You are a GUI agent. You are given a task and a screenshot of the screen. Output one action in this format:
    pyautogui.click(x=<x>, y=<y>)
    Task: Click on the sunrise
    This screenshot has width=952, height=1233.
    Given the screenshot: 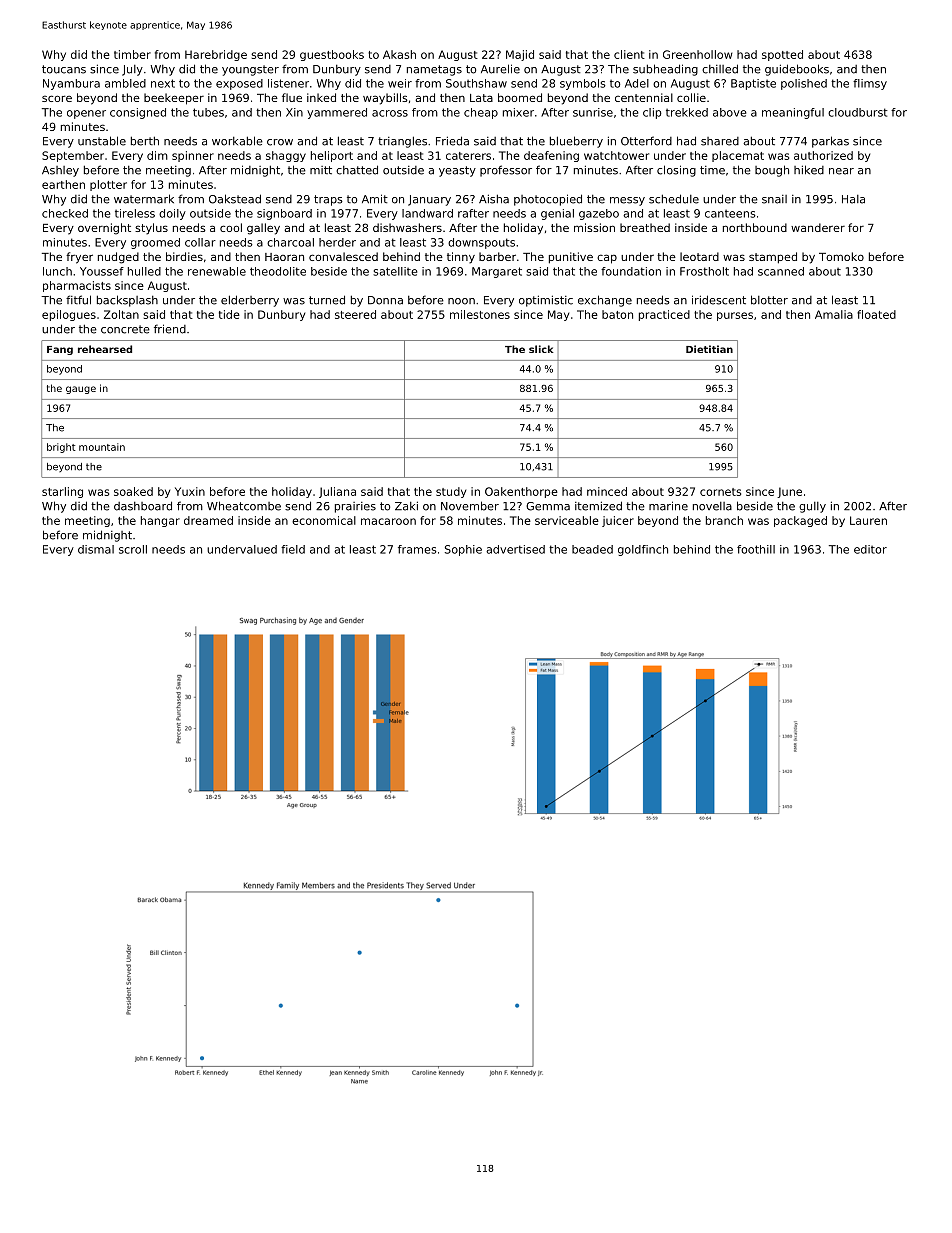 What is the action you would take?
    pyautogui.click(x=593, y=112)
